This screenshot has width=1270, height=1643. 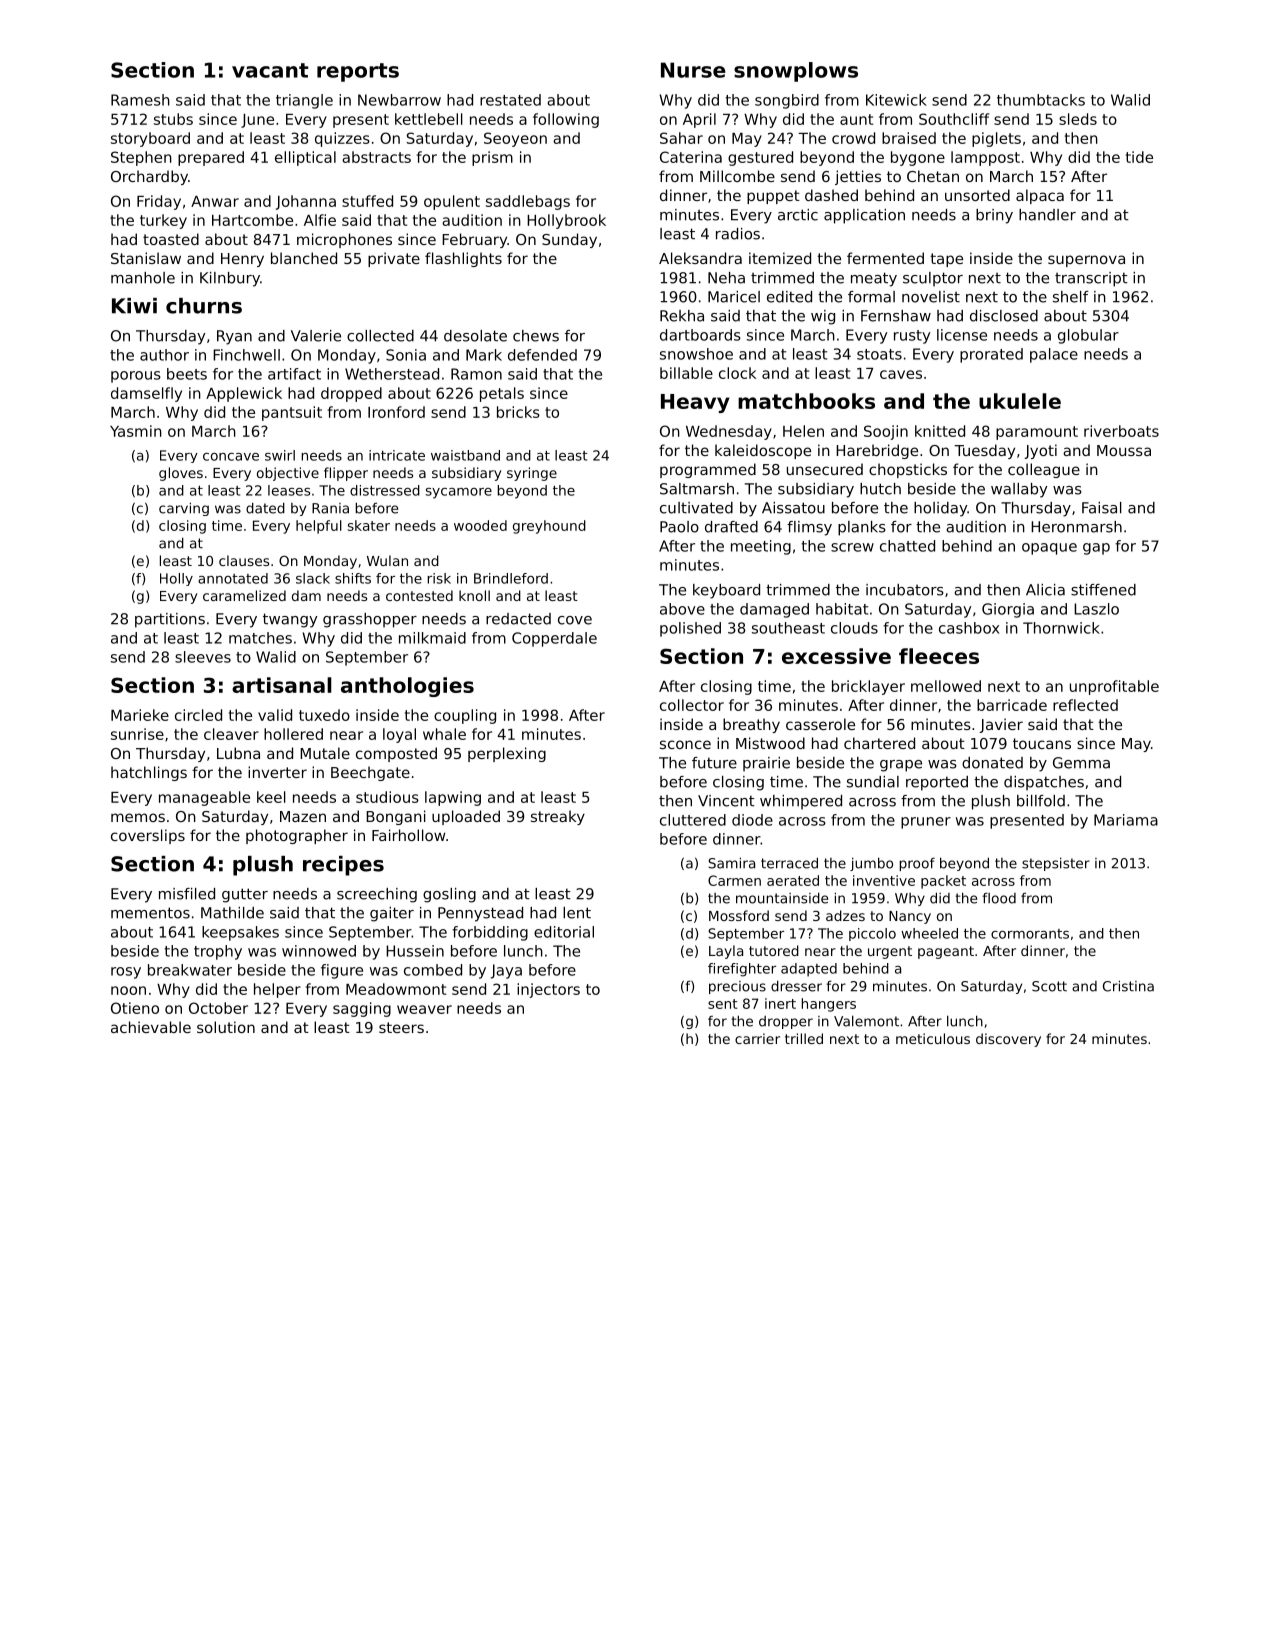 What do you see at coordinates (1041, 100) in the screenshot?
I see `thumbtacks` at bounding box center [1041, 100].
